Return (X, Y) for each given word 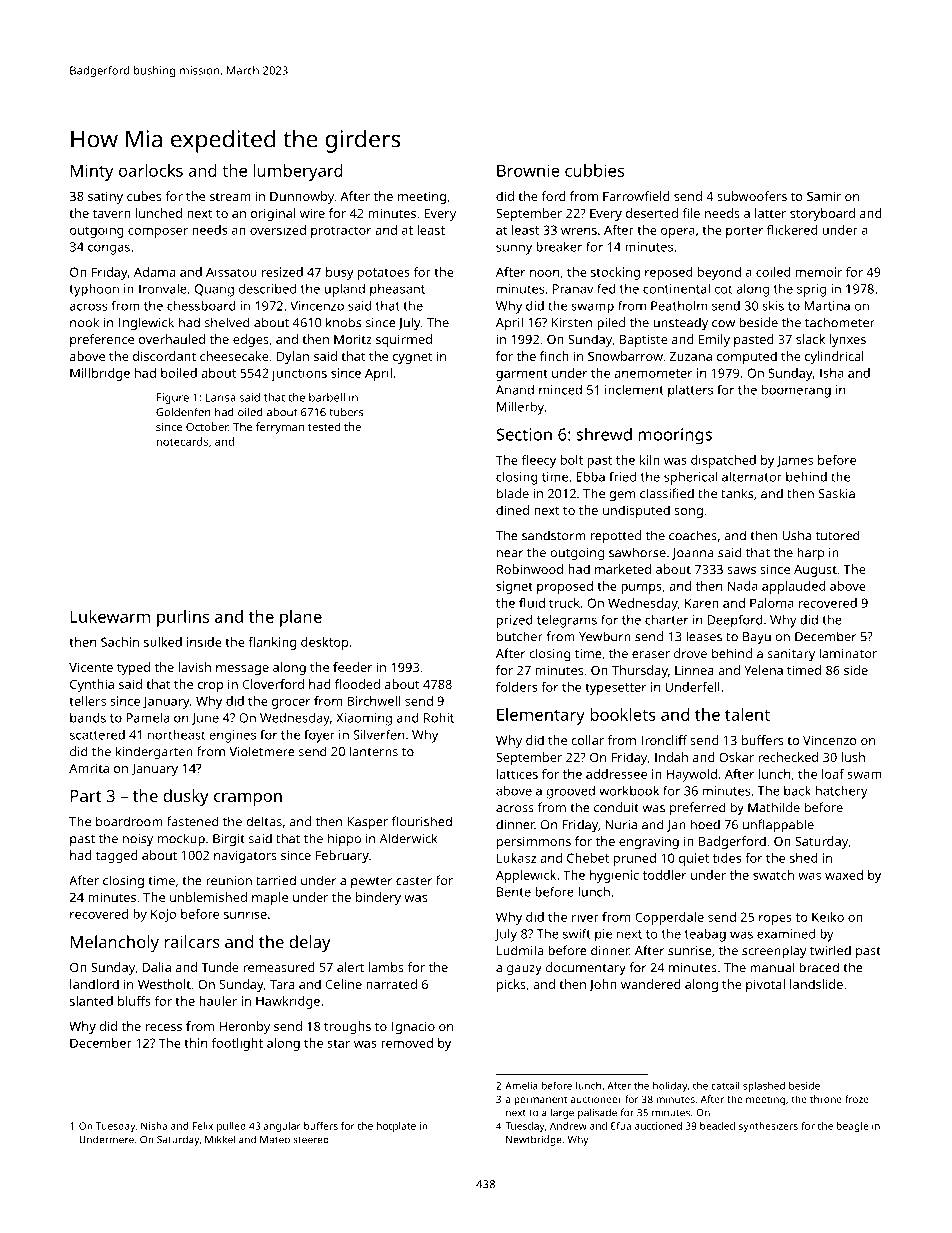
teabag (705, 935)
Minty (92, 172)
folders (516, 687)
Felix (202, 1126)
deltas (264, 821)
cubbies (594, 170)
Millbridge (100, 374)
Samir (824, 196)
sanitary (791, 655)
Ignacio (413, 1027)
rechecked (788, 757)
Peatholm (679, 305)
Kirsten (572, 323)
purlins (183, 618)
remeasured (279, 967)
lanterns (374, 751)
